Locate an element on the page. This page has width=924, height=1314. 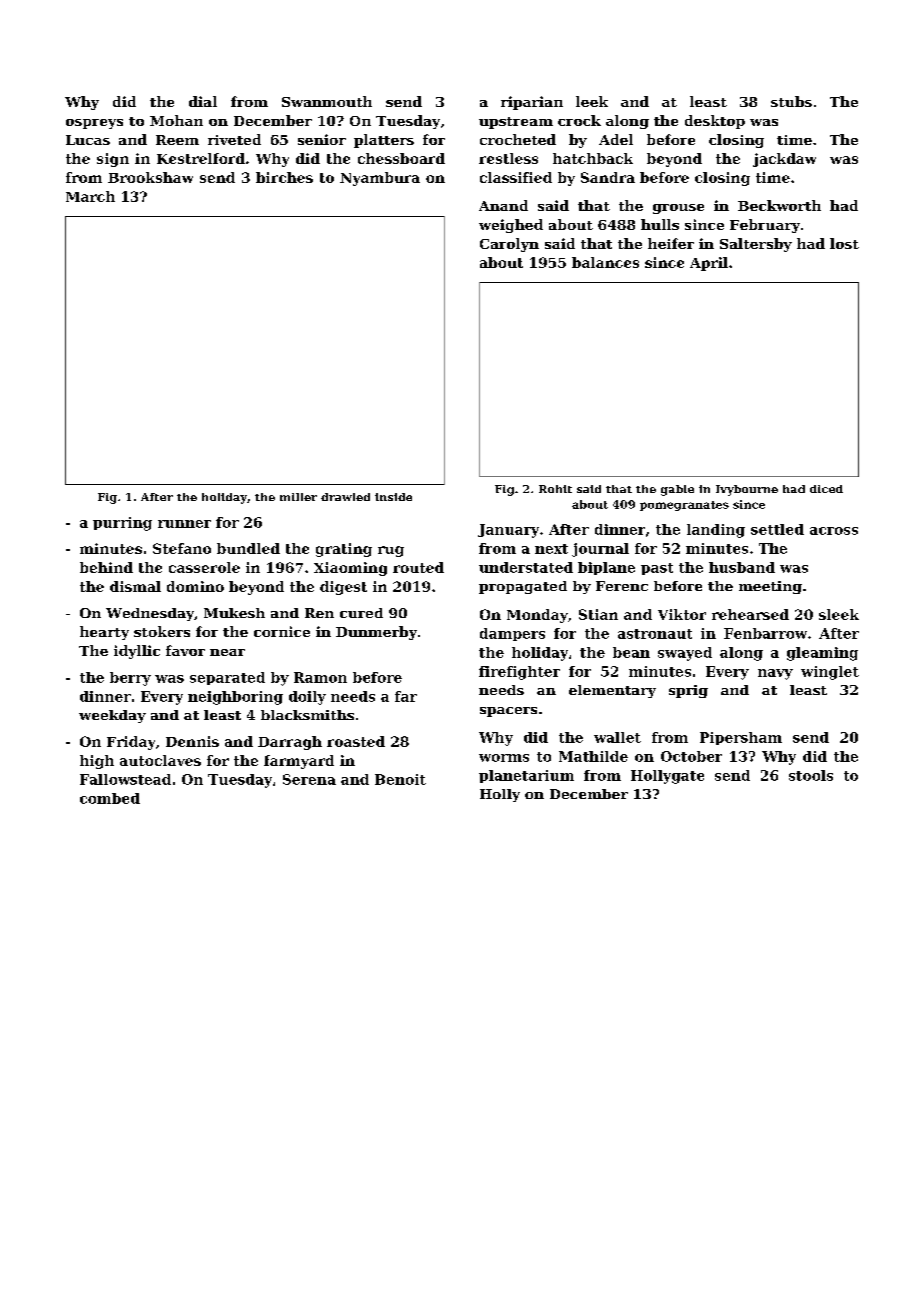
birches is located at coordinates (284, 177).
